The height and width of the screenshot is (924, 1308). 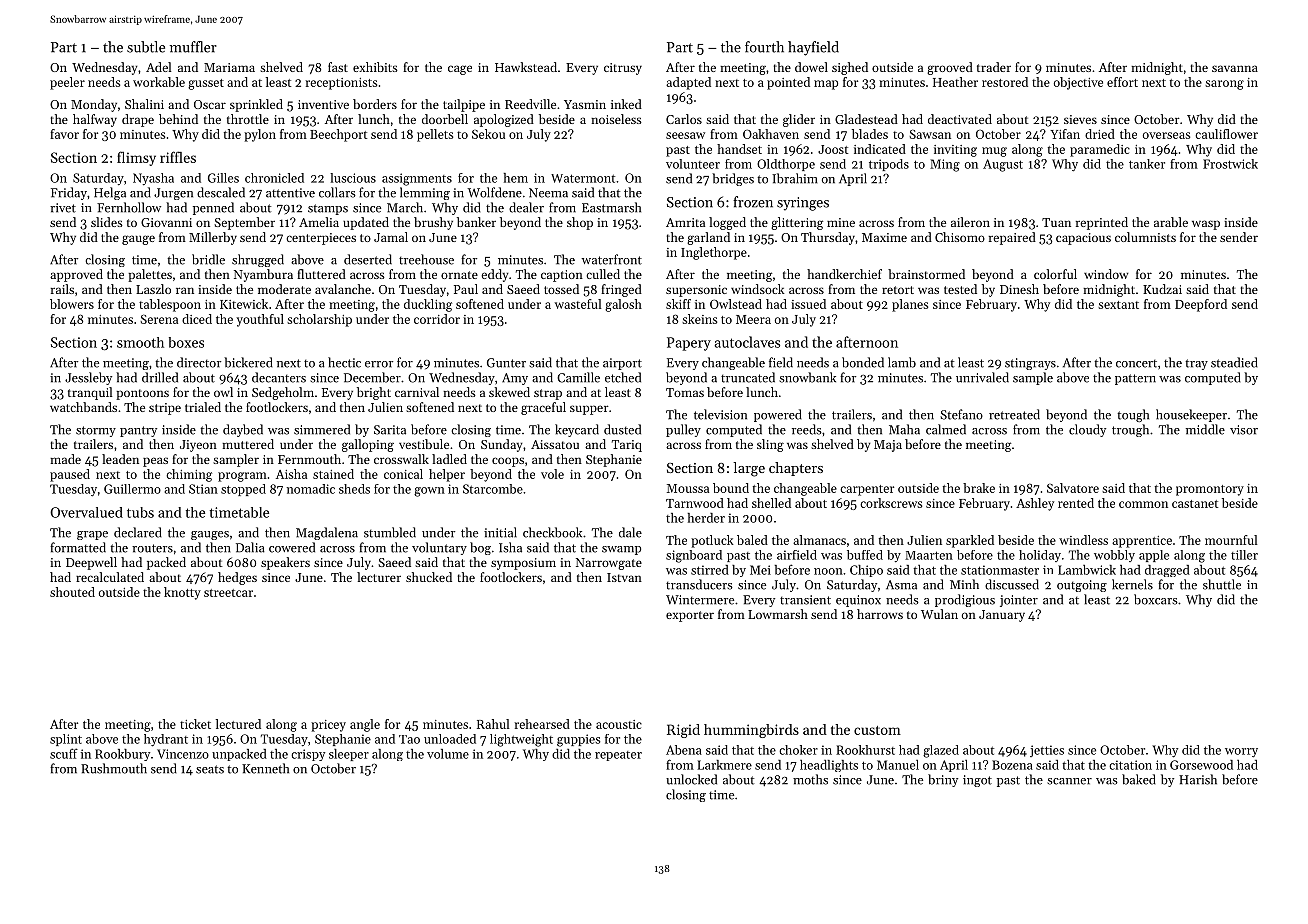 What do you see at coordinates (828, 238) in the screenshot?
I see `Thursday` at bounding box center [828, 238].
